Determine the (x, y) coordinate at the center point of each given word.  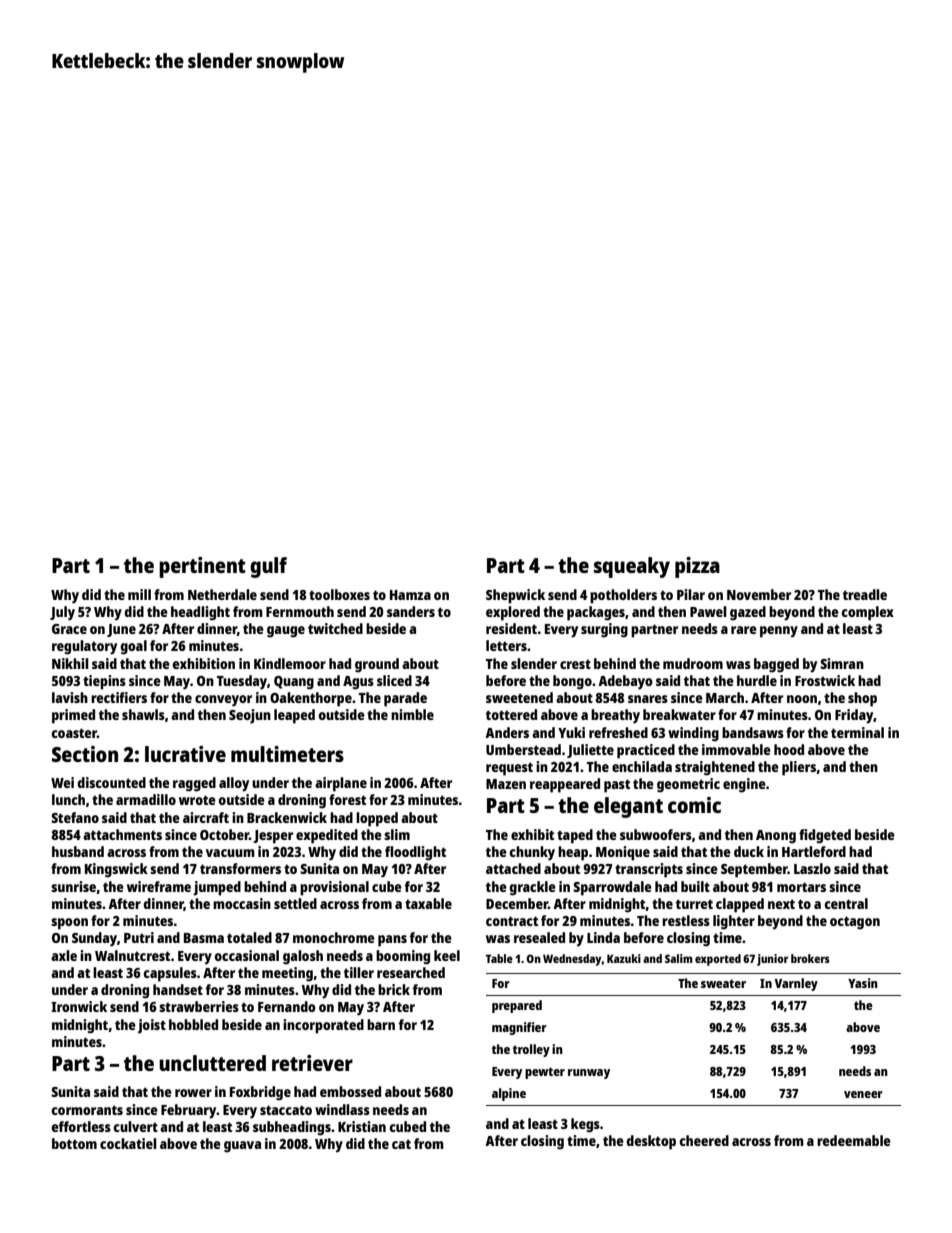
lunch (68, 799)
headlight (200, 613)
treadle (865, 594)
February (189, 1111)
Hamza (410, 595)
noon (802, 699)
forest (347, 799)
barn (381, 1024)
